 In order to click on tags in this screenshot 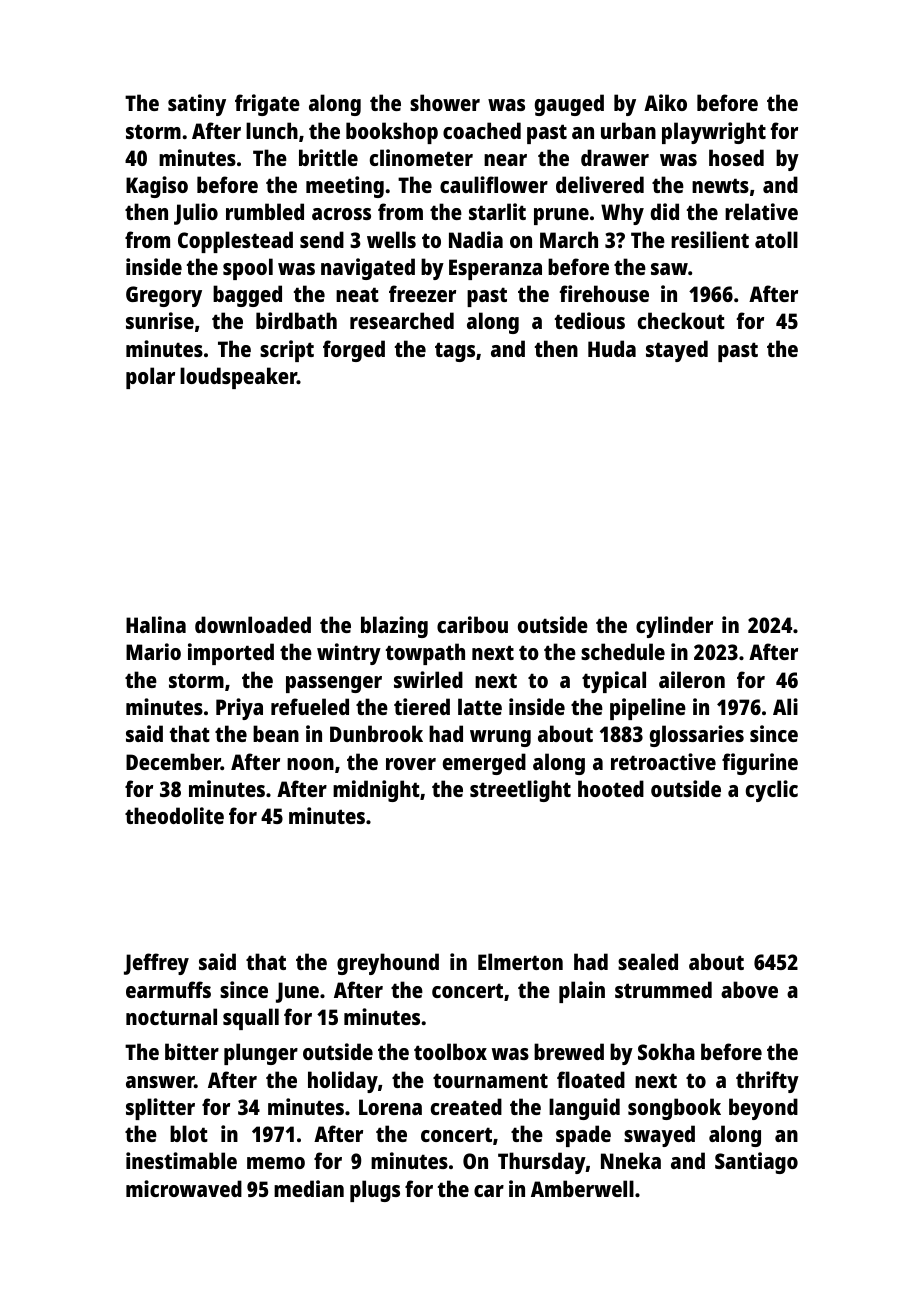, I will do `click(455, 352)`.
